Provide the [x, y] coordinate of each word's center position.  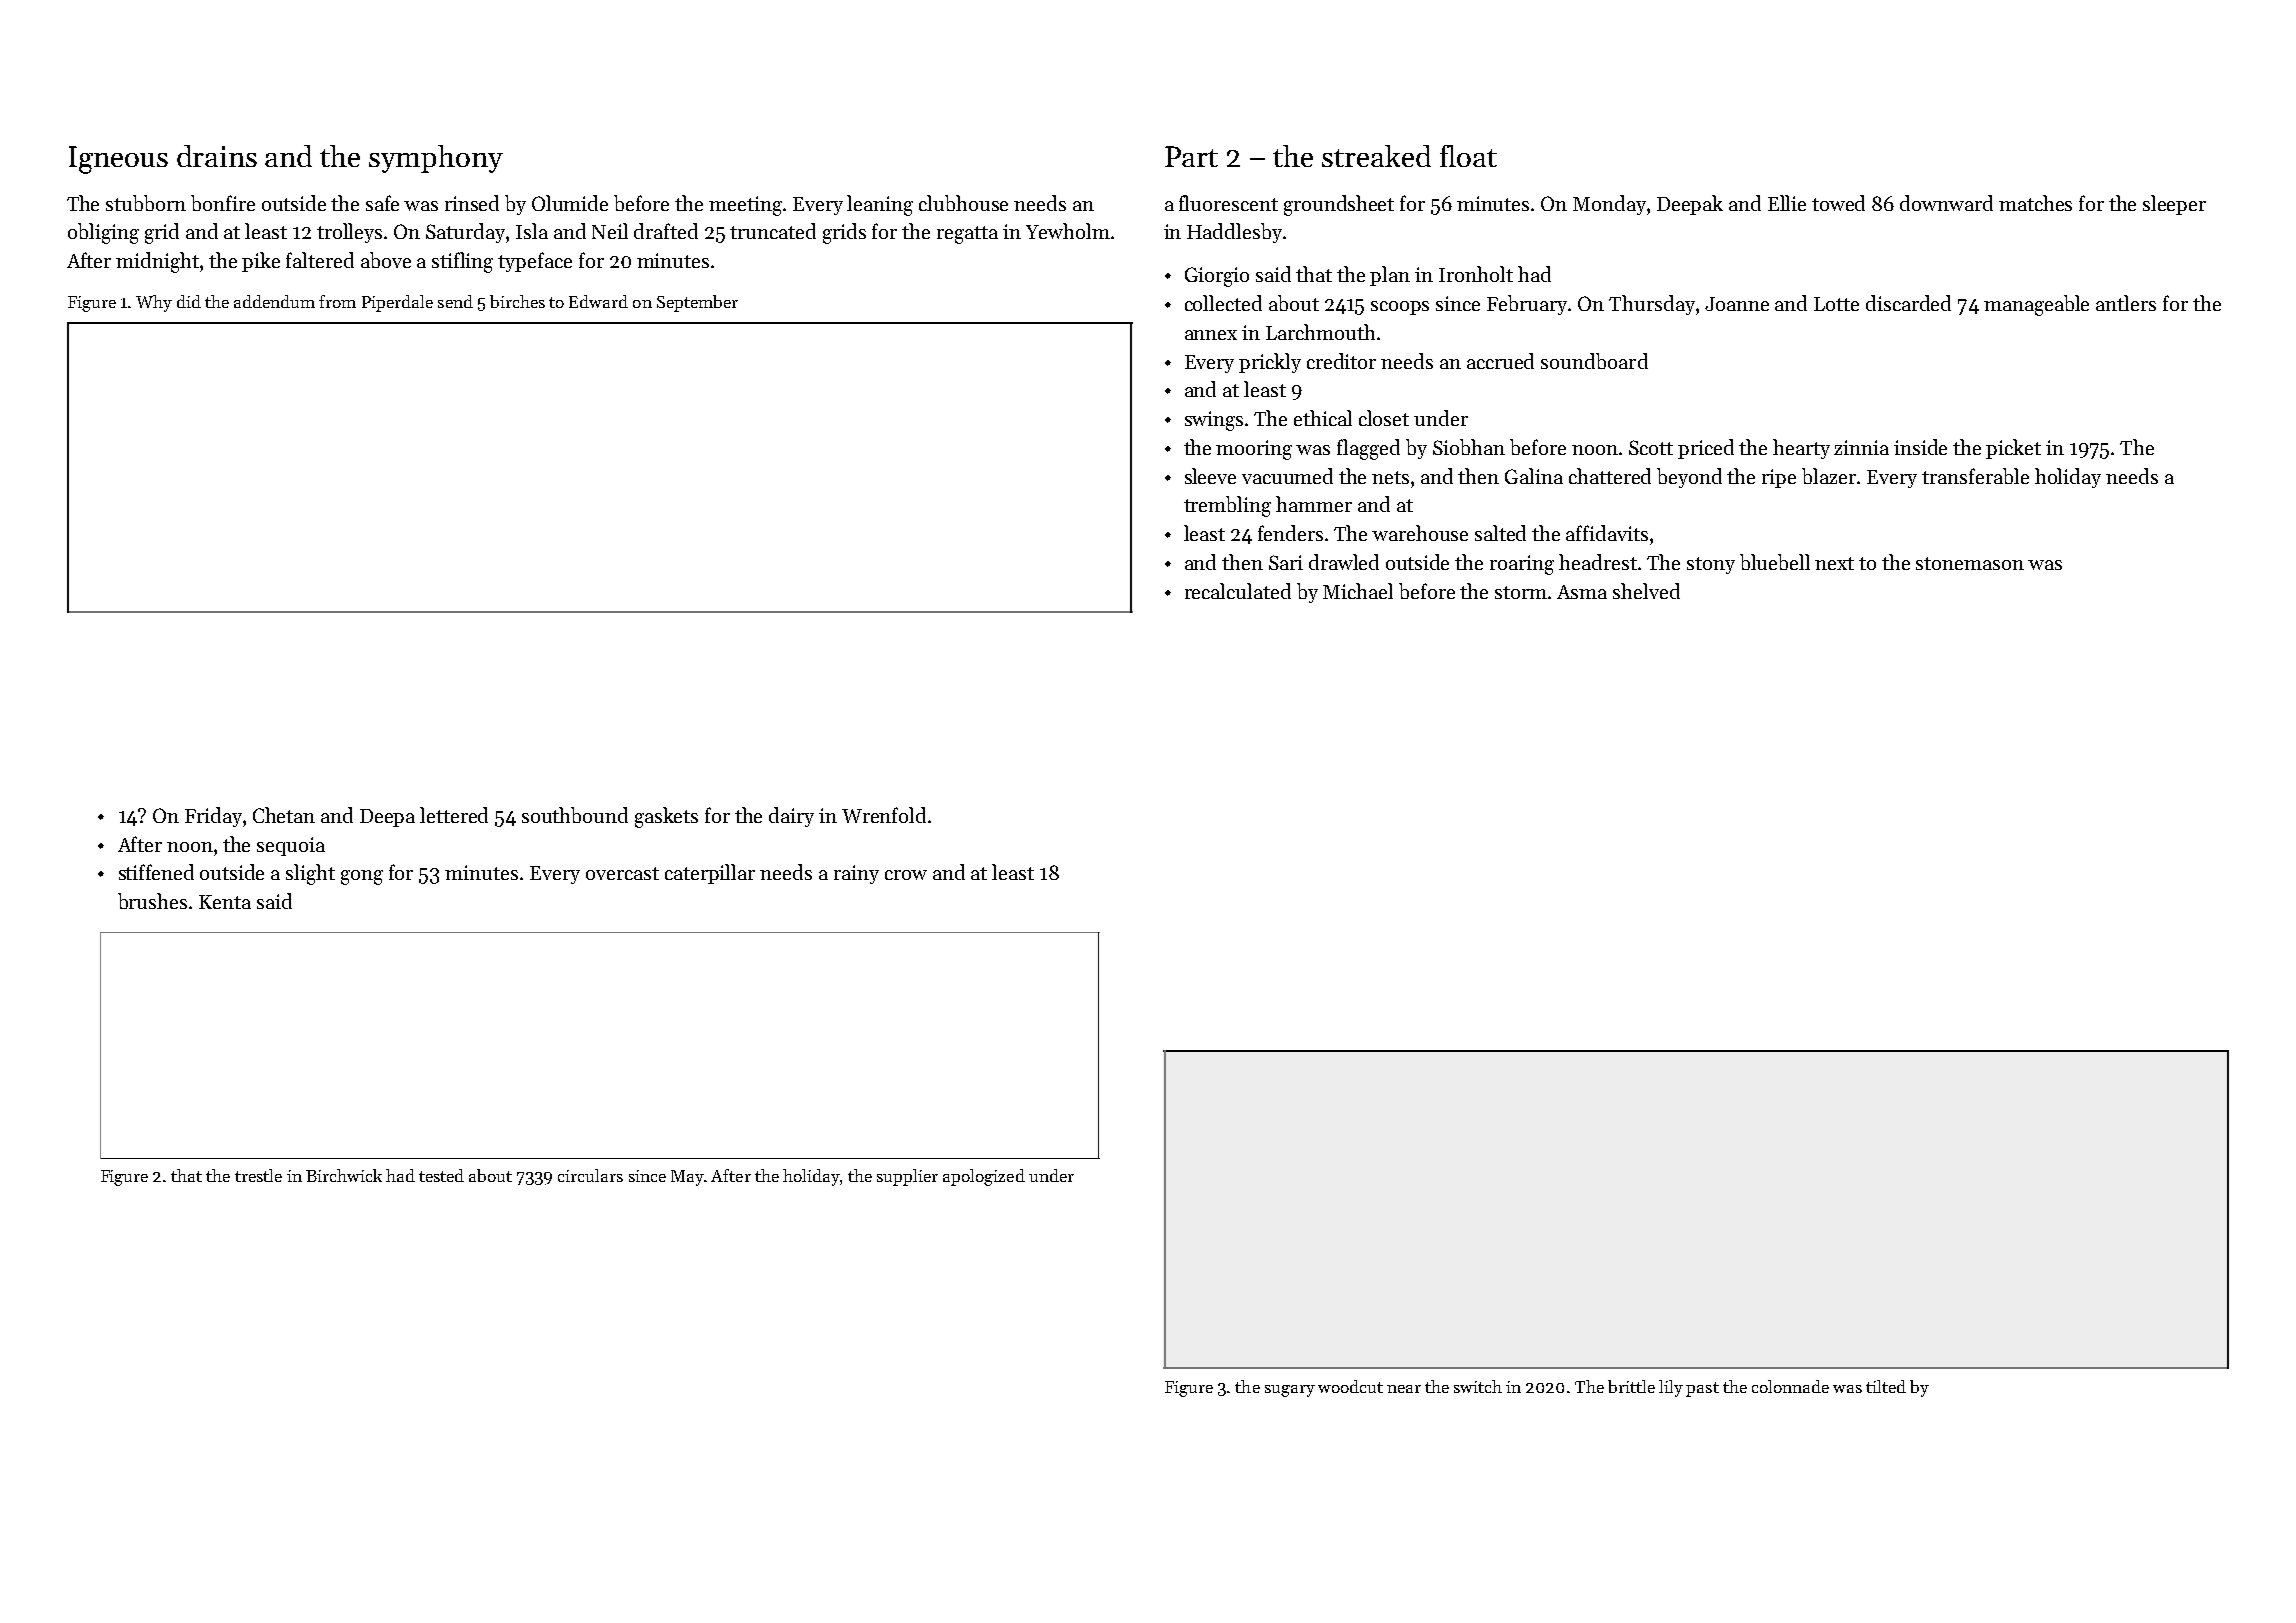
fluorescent [1228, 203]
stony [1711, 565]
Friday [213, 817]
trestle [258, 1175]
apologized [984, 1177]
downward [1946, 203]
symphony [436, 159]
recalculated [1238, 591]
